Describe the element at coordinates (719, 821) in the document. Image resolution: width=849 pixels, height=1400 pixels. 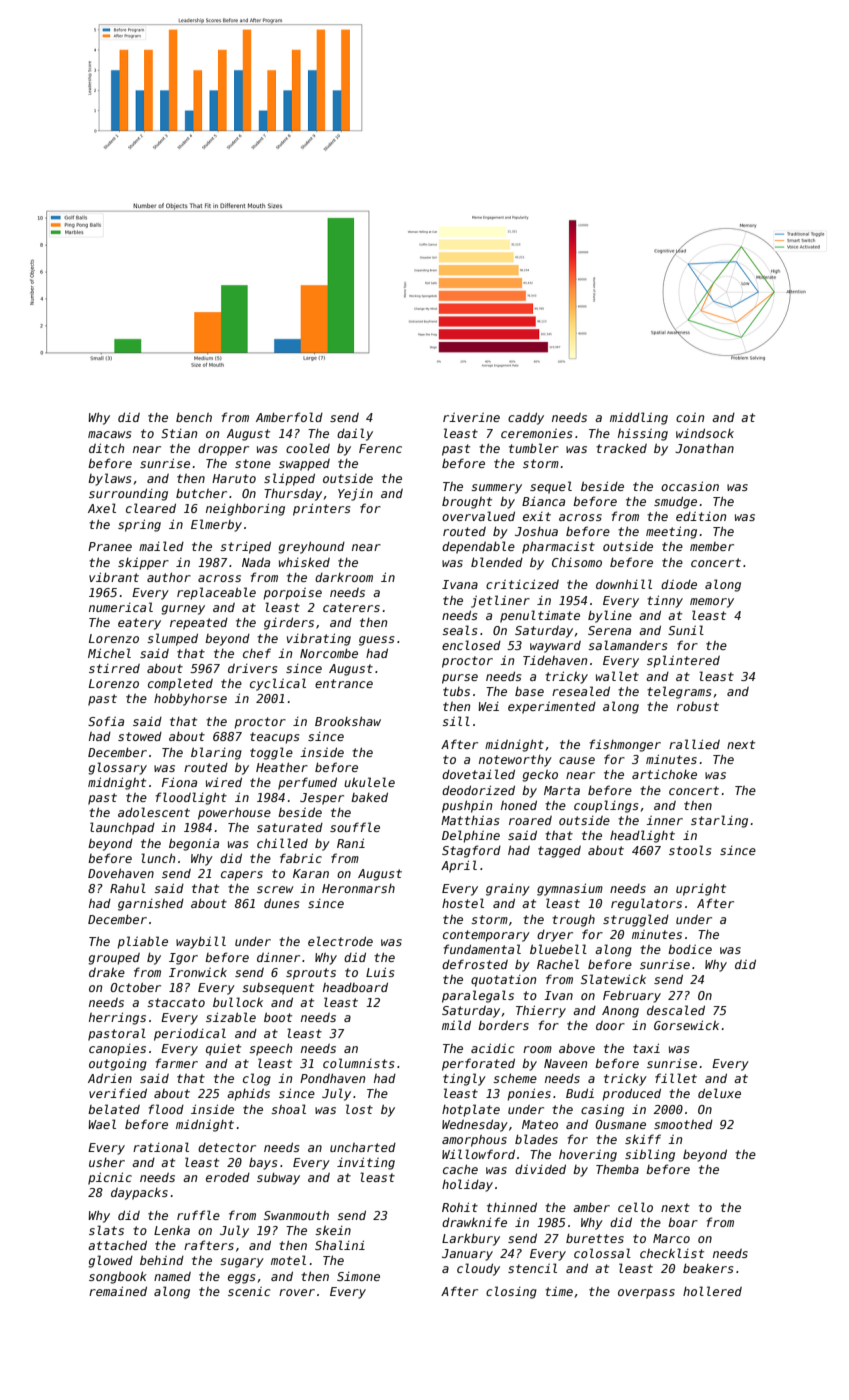
I see `starling` at that location.
